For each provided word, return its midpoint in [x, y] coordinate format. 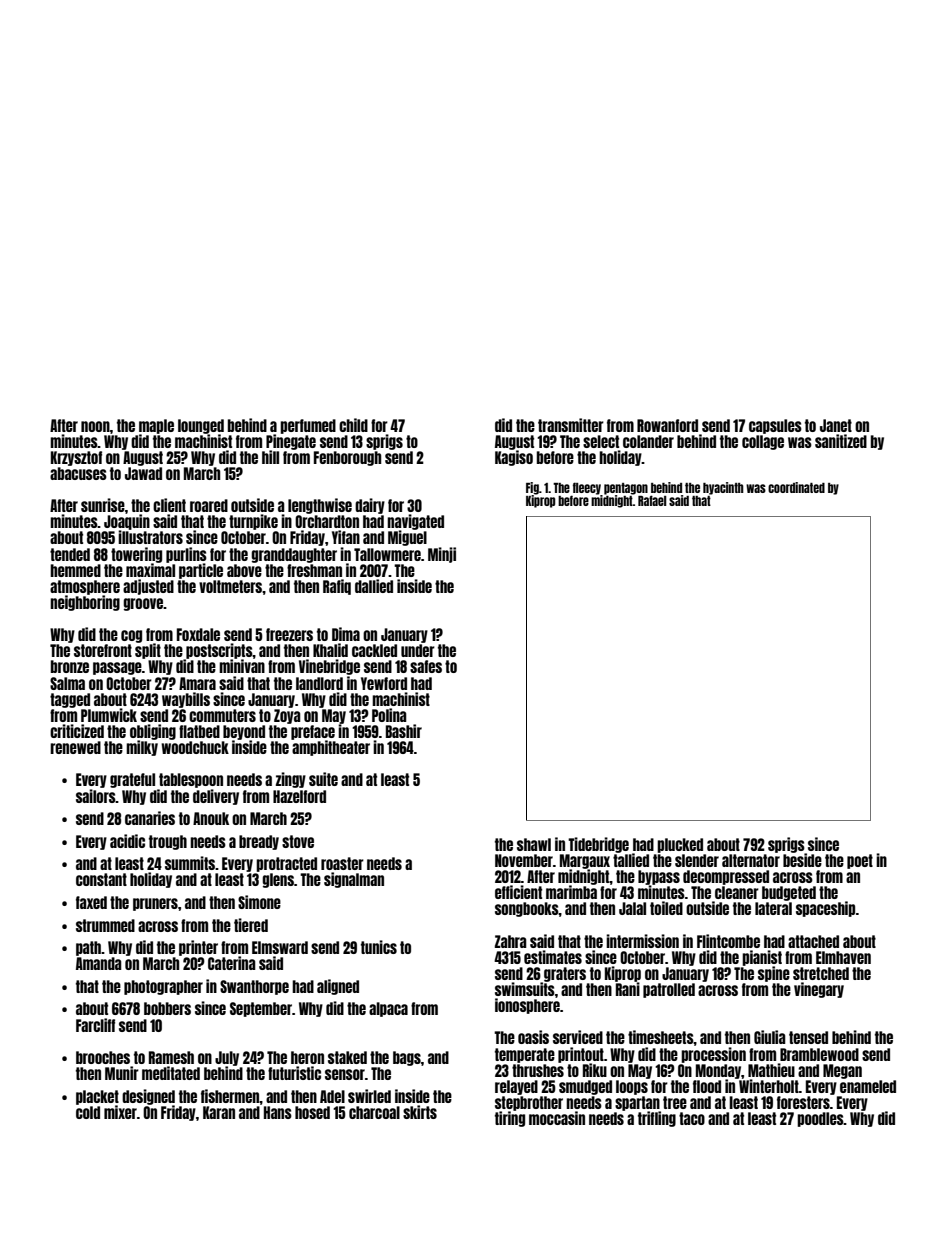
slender [697, 860]
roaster [342, 863]
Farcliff [95, 1025]
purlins [186, 555]
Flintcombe [728, 941]
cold [88, 1112]
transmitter [571, 425]
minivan [242, 666]
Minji [442, 555]
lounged [201, 426]
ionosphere [527, 1006]
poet [860, 861]
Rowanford [667, 425]
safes [426, 666]
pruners [155, 904]
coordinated [796, 487]
